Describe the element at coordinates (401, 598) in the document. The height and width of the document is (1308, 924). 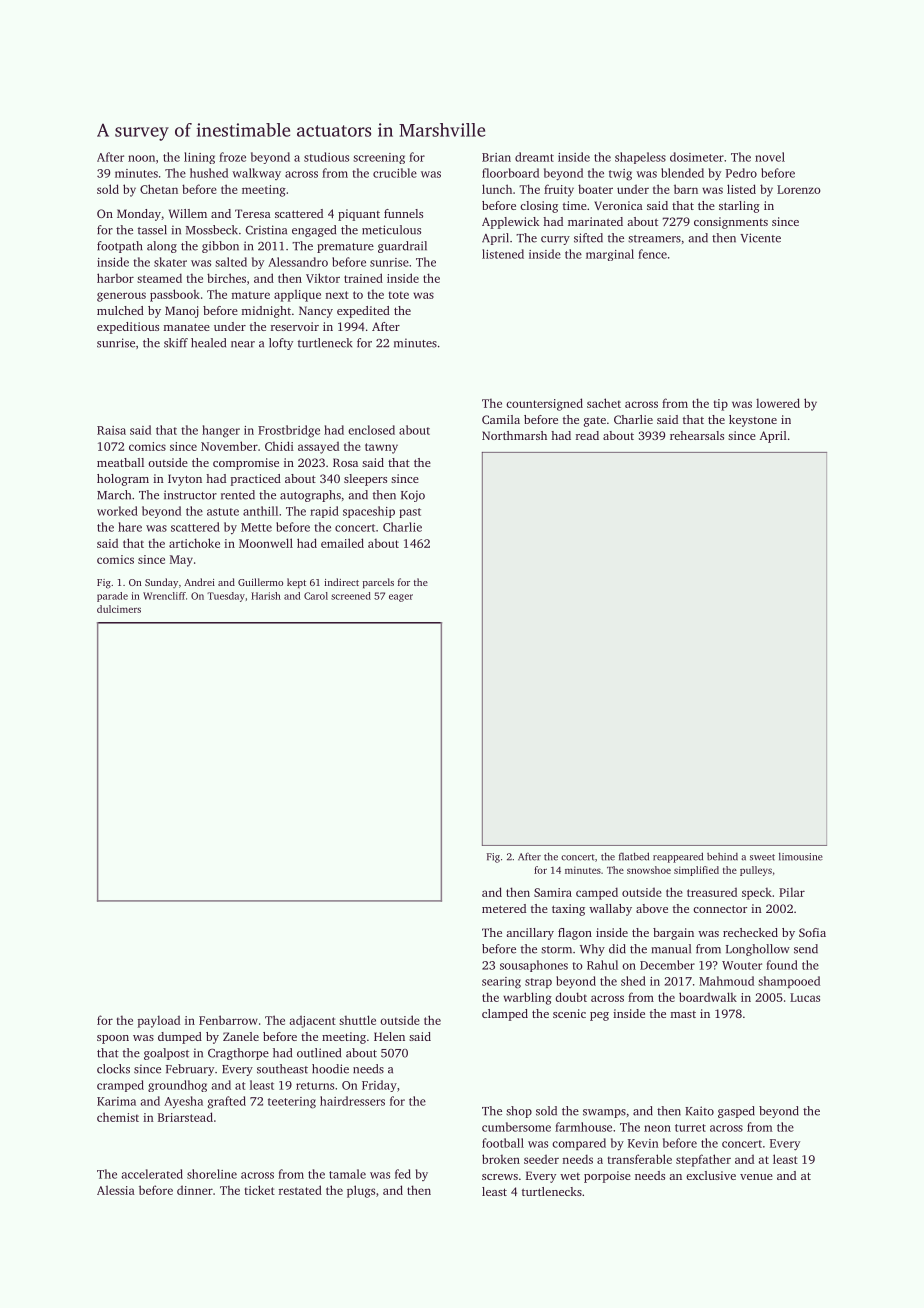
I see `eager` at that location.
